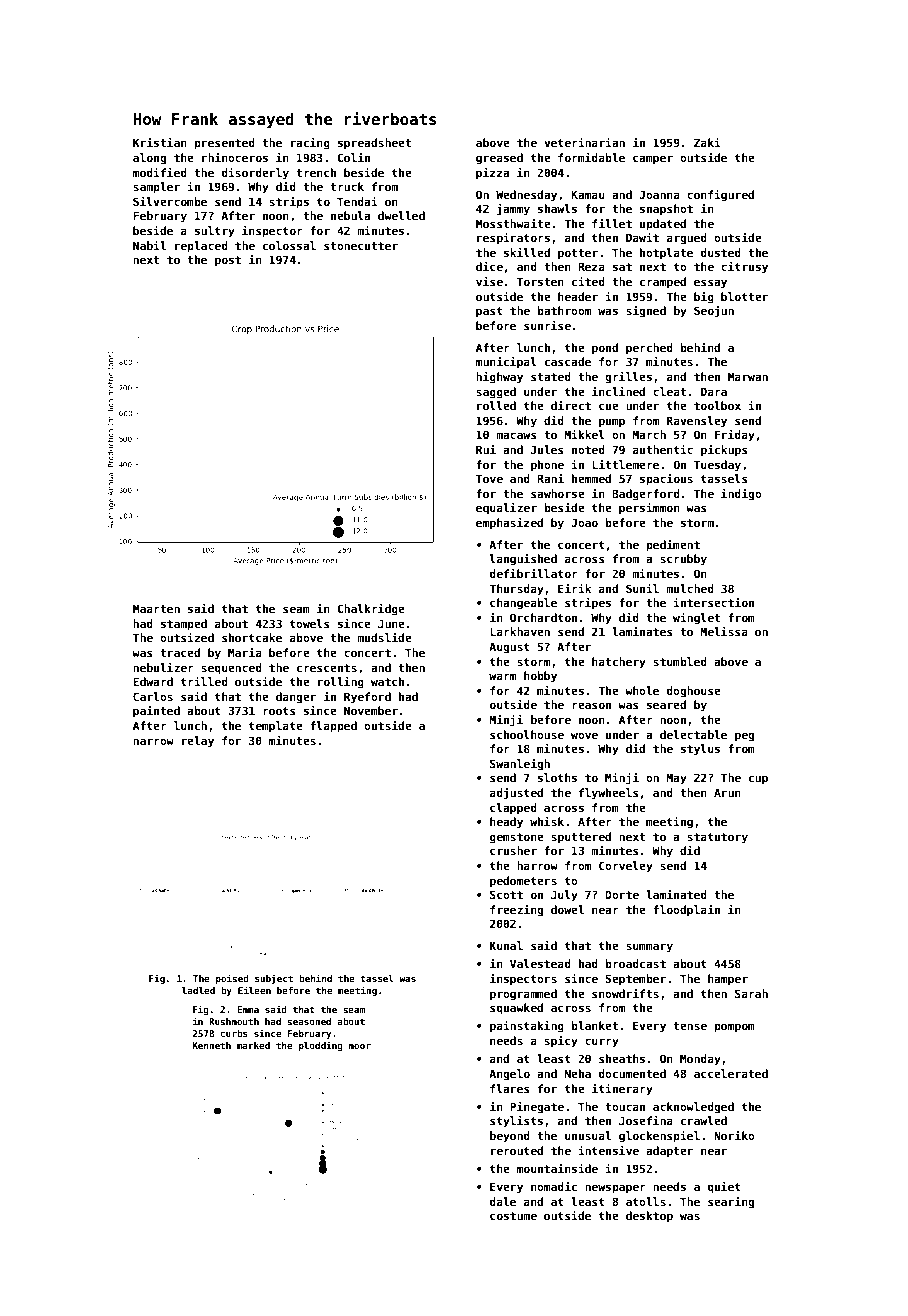 The image size is (908, 1316). Describe the element at coordinates (153, 741) in the image. I see `narrow` at that location.
